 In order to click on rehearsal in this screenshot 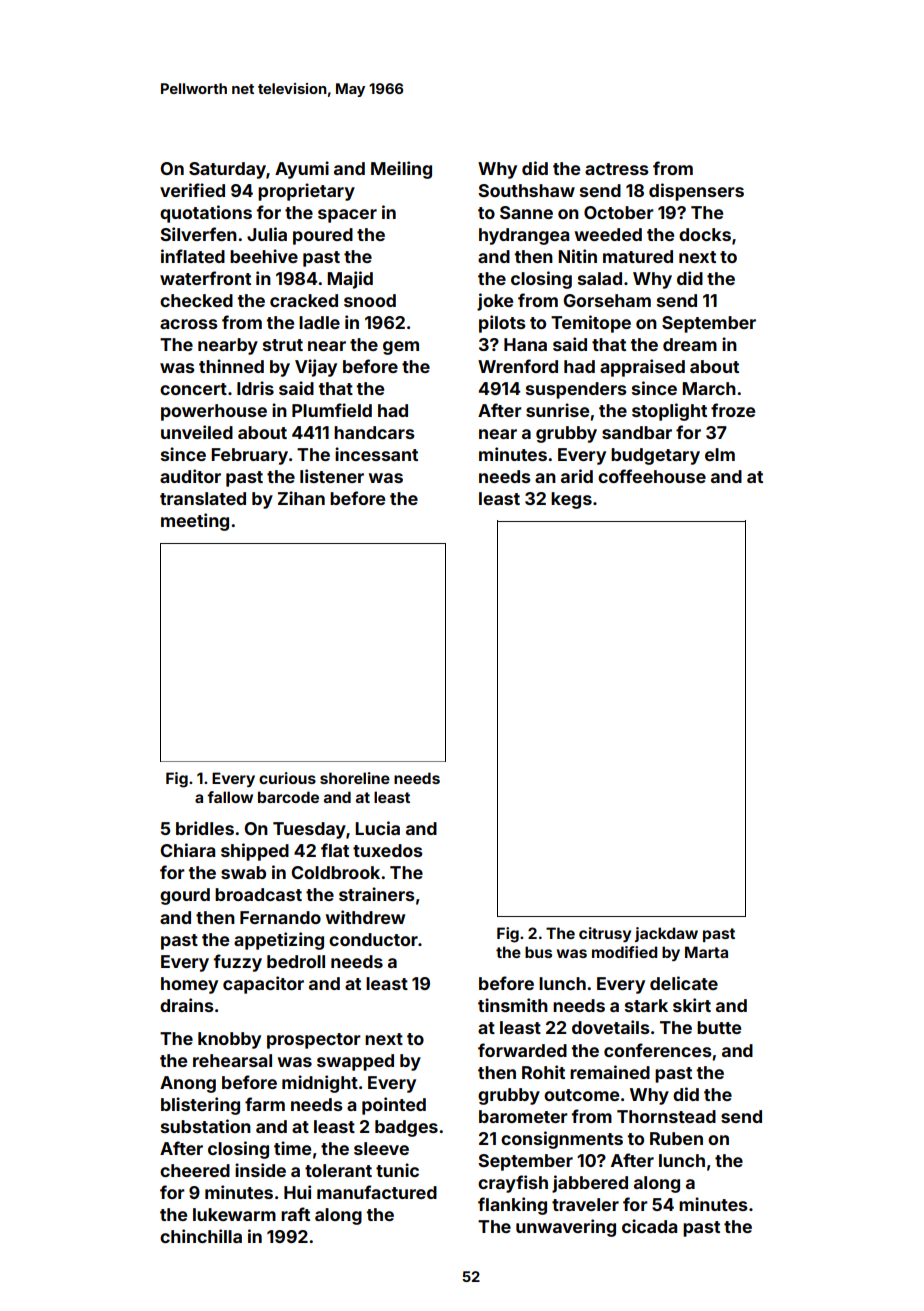, I will do `click(232, 1060)`.
